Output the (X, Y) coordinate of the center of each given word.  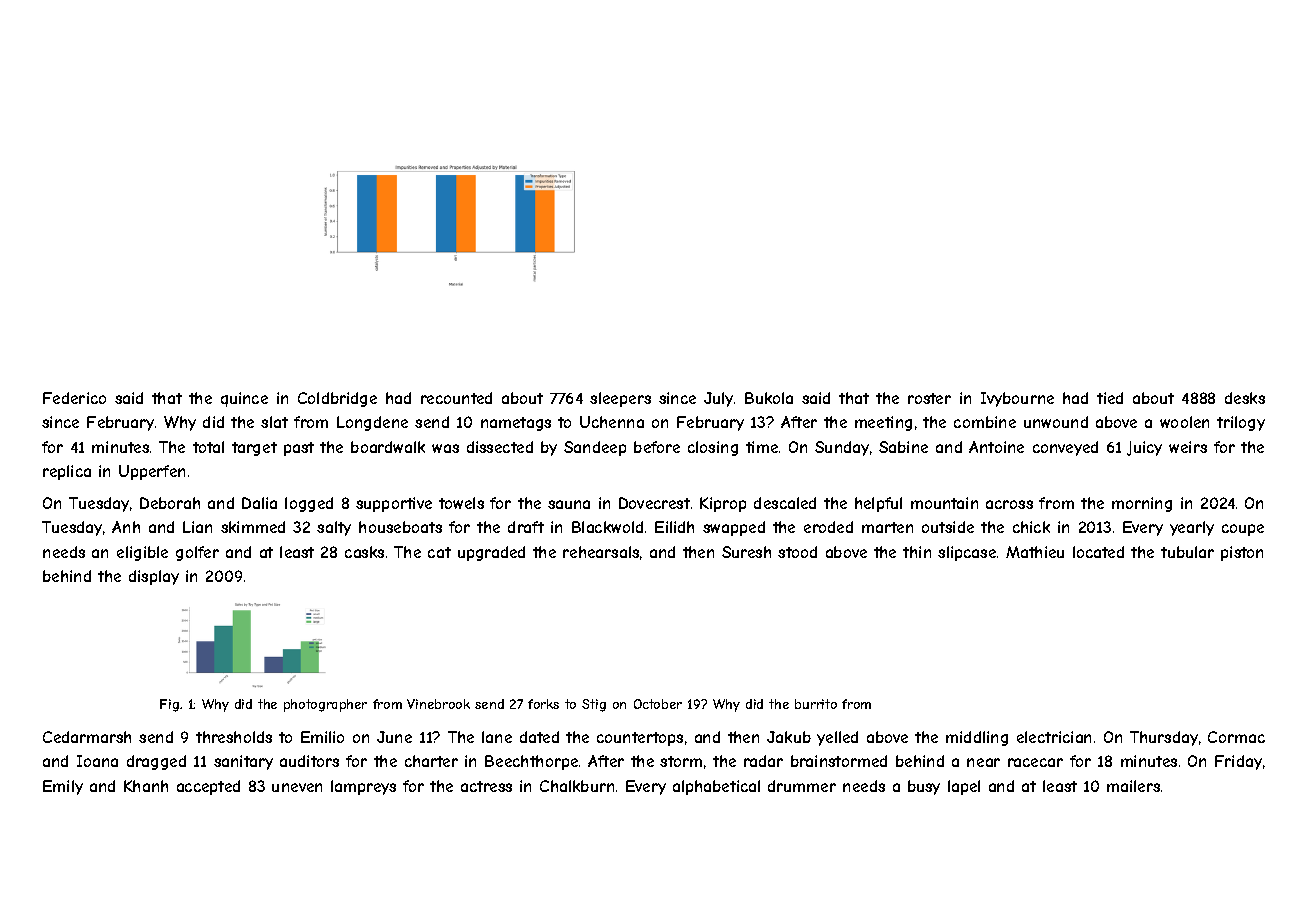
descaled (785, 503)
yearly (1192, 528)
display (154, 577)
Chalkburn (577, 786)
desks (1245, 398)
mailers (1133, 786)
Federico (74, 398)
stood (797, 552)
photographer (325, 705)
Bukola (769, 398)
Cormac (1236, 737)
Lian (197, 527)
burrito (816, 704)
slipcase (967, 553)
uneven (297, 787)
